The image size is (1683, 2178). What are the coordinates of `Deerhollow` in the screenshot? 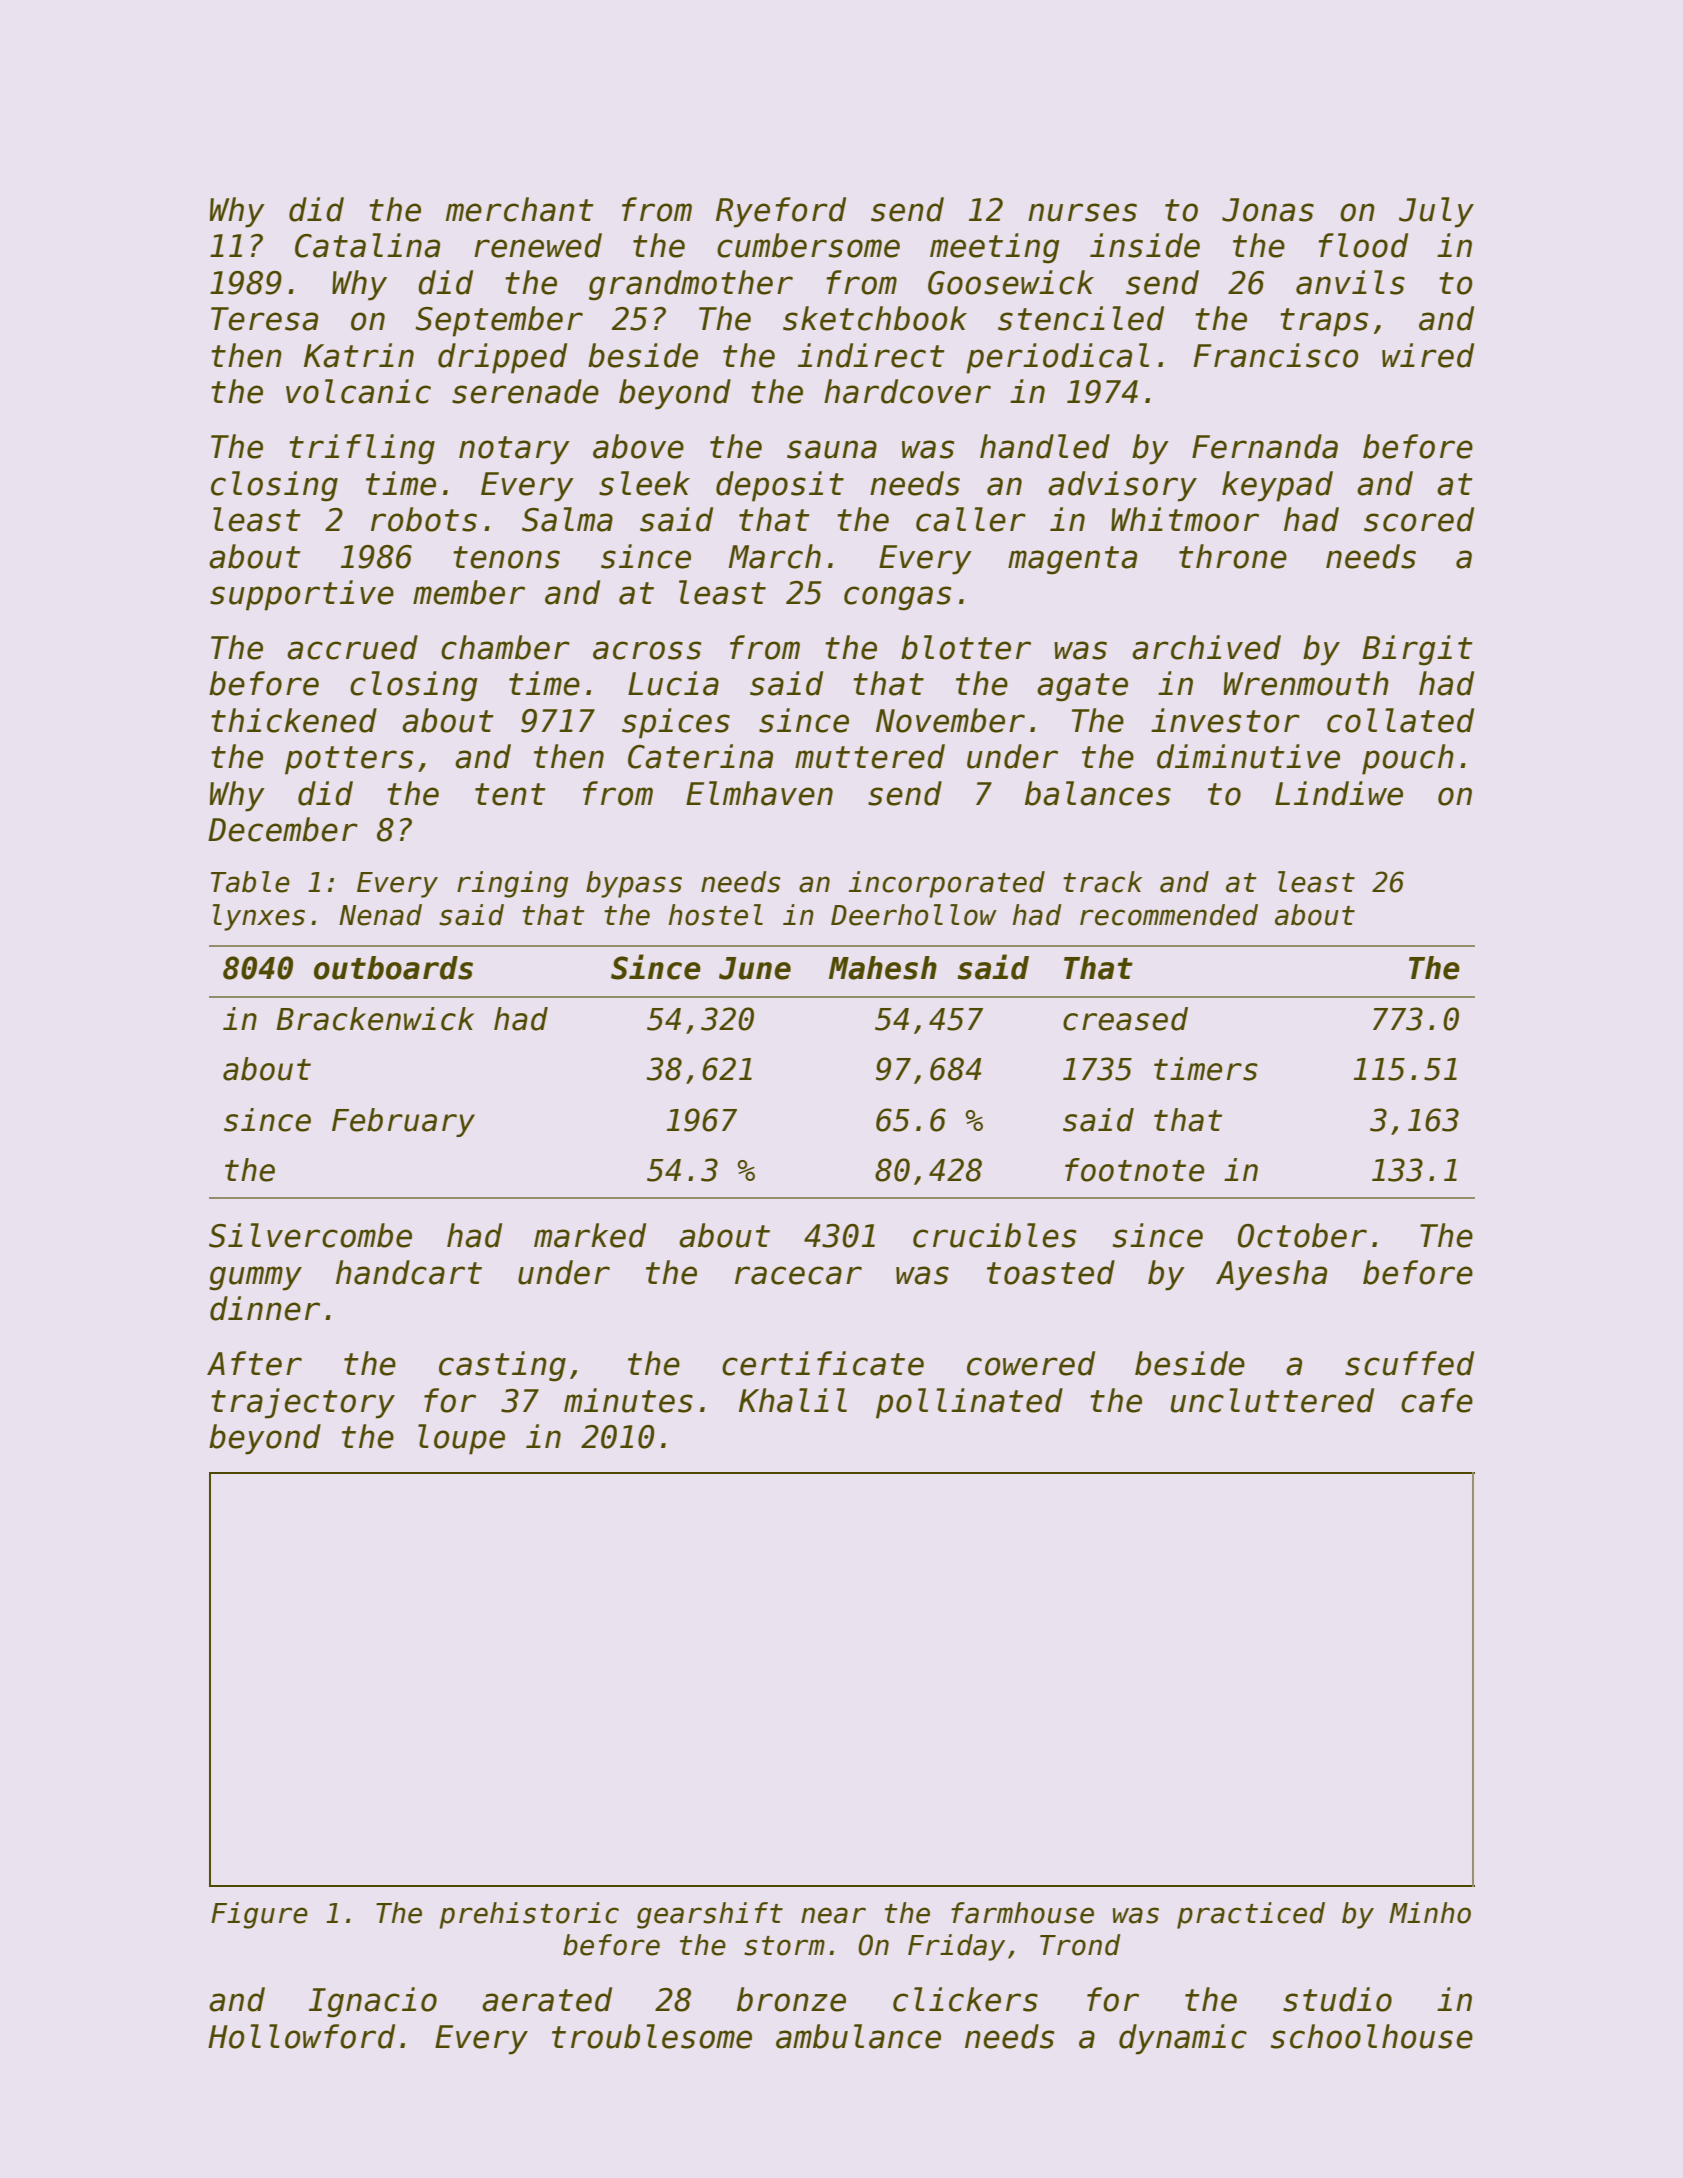 It's located at (914, 915).
